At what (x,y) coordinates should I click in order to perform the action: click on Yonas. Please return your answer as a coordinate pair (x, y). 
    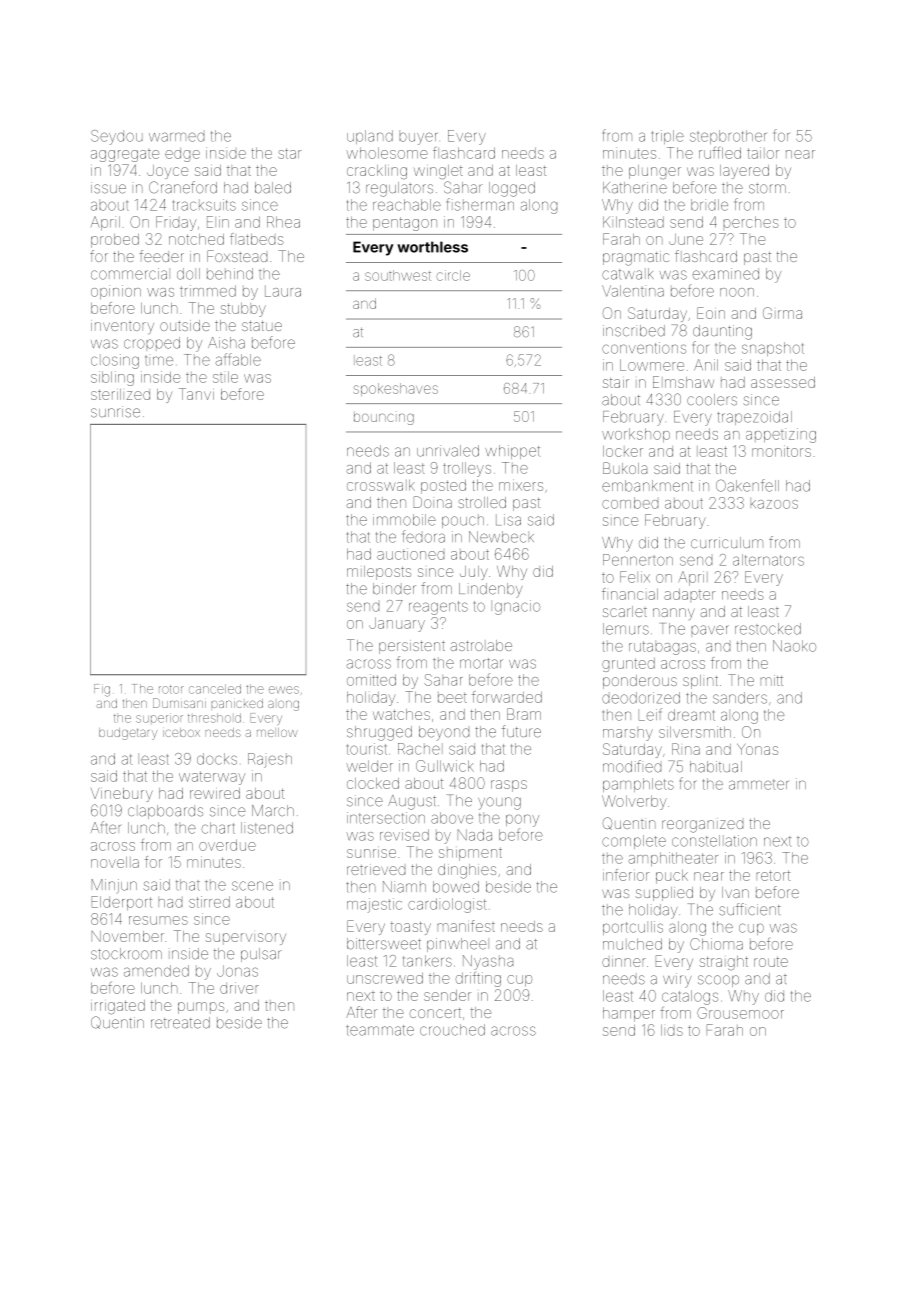
    Looking at the image, I should click on (757, 749).
